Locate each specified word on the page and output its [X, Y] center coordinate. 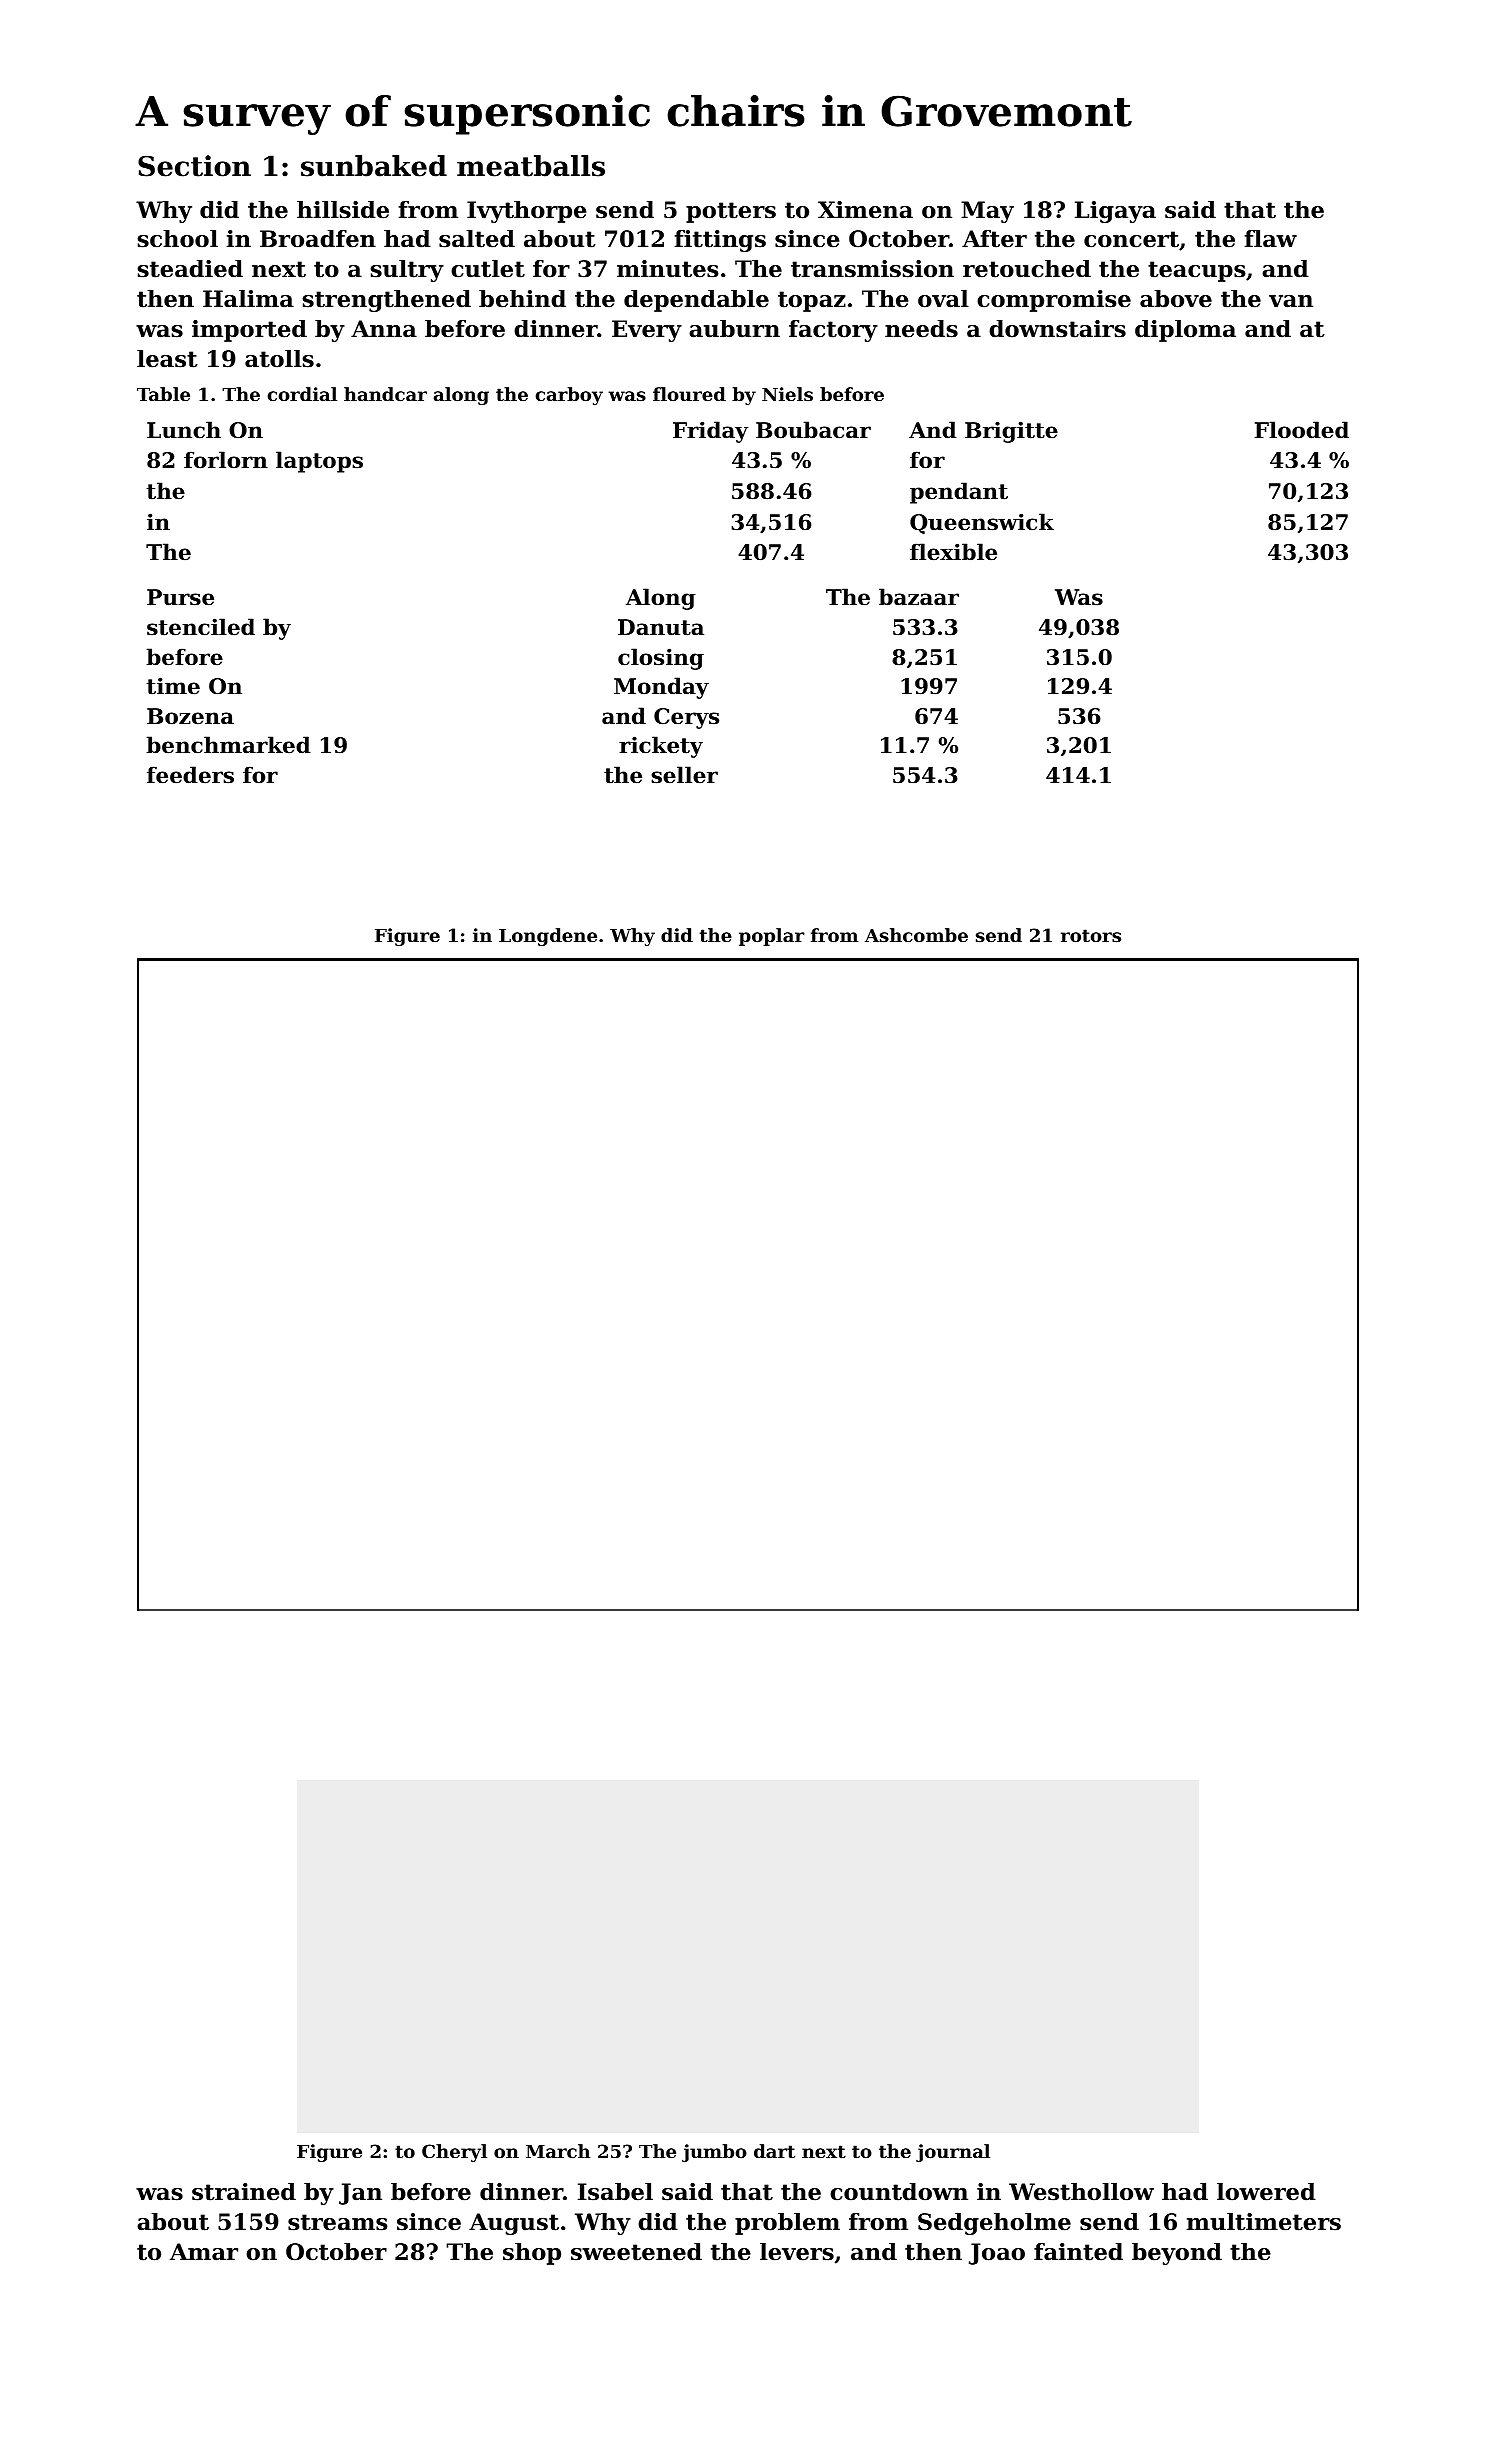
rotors [1091, 935]
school [177, 239]
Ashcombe [916, 935]
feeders [190, 775]
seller [684, 775]
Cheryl [454, 2153]
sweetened [636, 2252]
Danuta [661, 627]
